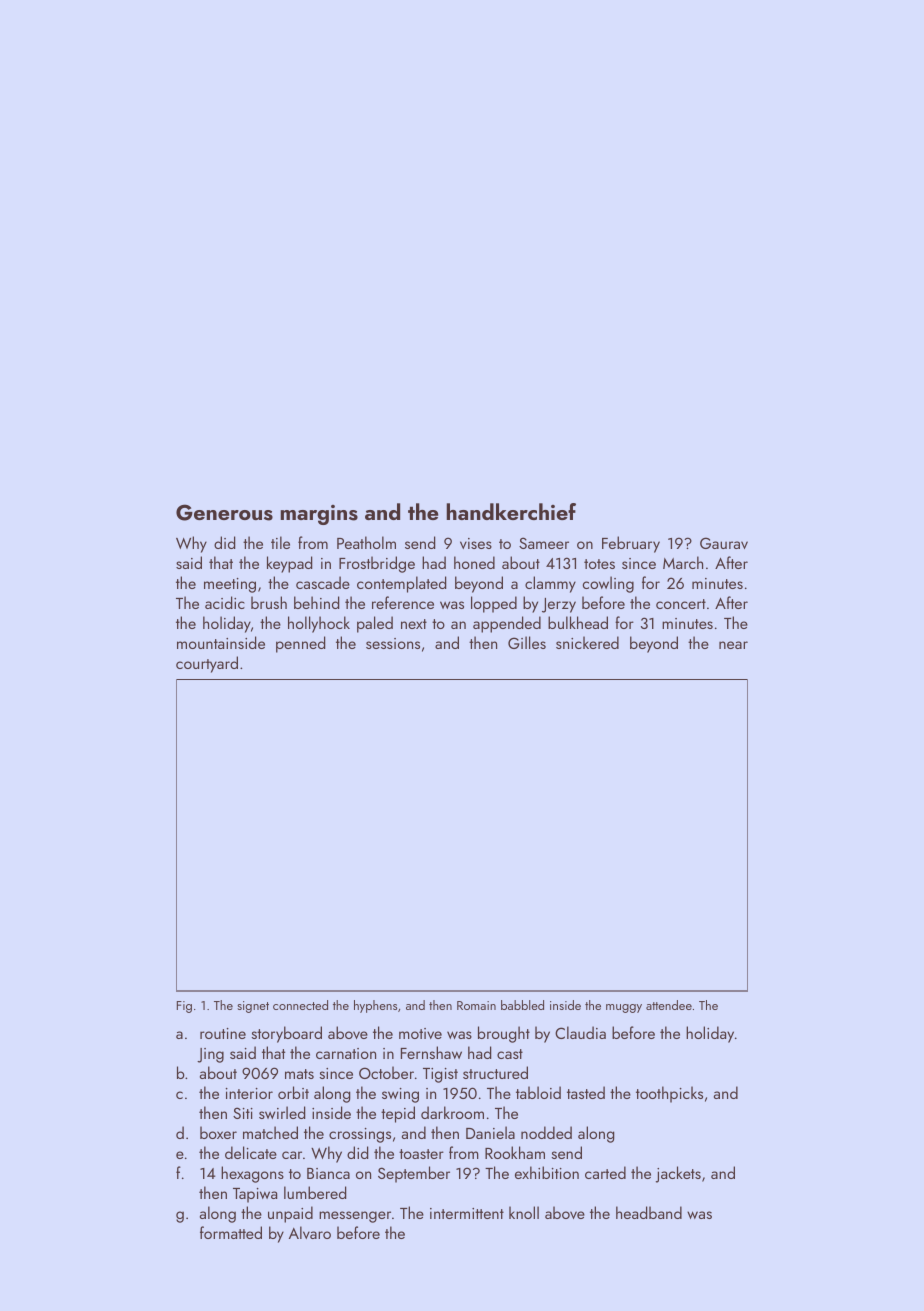 This page has width=924, height=1311. Describe the element at coordinates (624, 1008) in the page. I see `muggy` at that location.
